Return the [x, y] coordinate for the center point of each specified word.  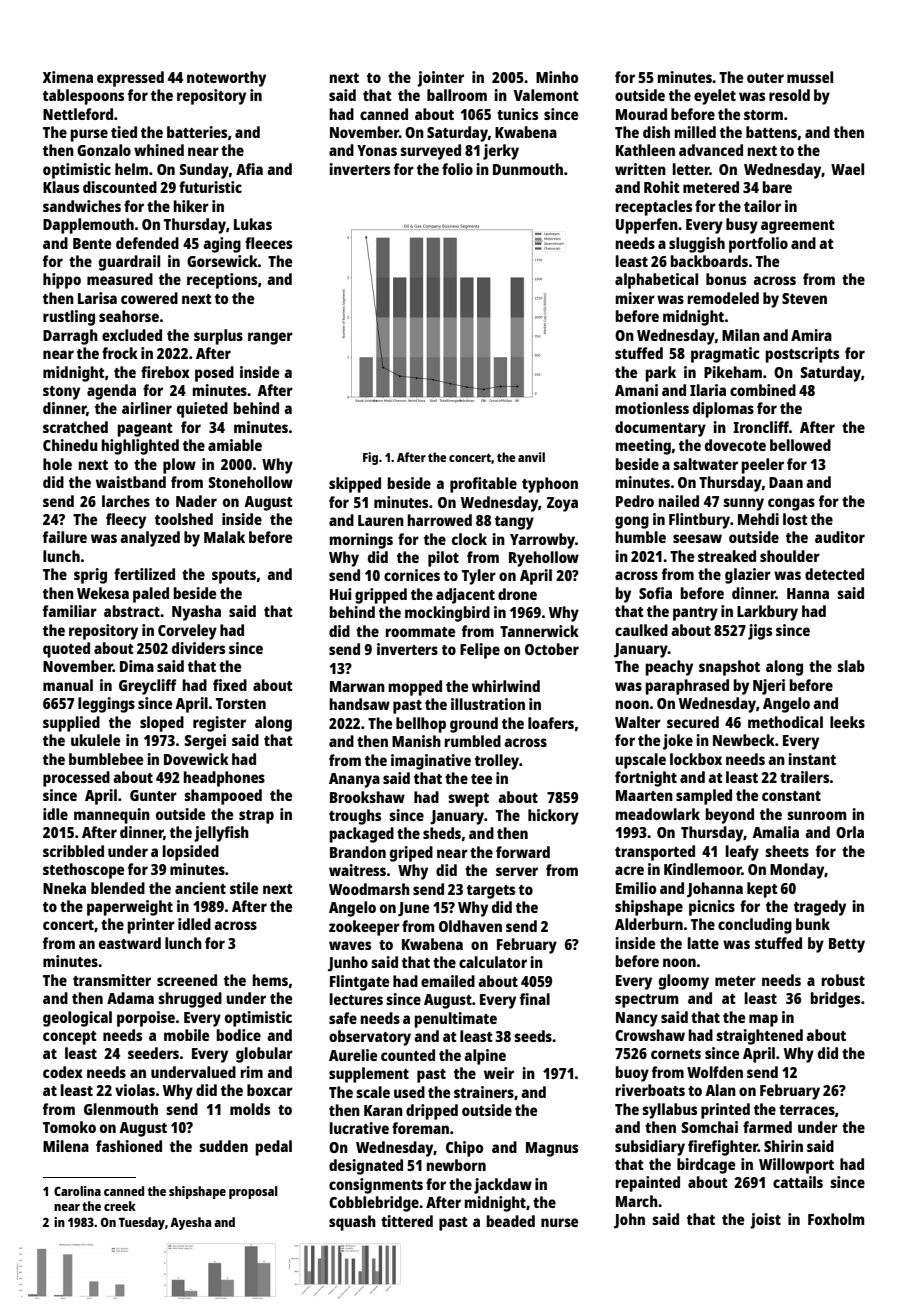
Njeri [769, 687]
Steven [804, 298]
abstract [132, 611]
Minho [557, 77]
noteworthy [226, 79]
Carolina [77, 1191]
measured [120, 279]
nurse [559, 1222]
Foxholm [836, 1219]
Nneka [64, 888]
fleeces [268, 243]
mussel [810, 77]
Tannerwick [539, 631]
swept [468, 800]
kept [762, 890]
